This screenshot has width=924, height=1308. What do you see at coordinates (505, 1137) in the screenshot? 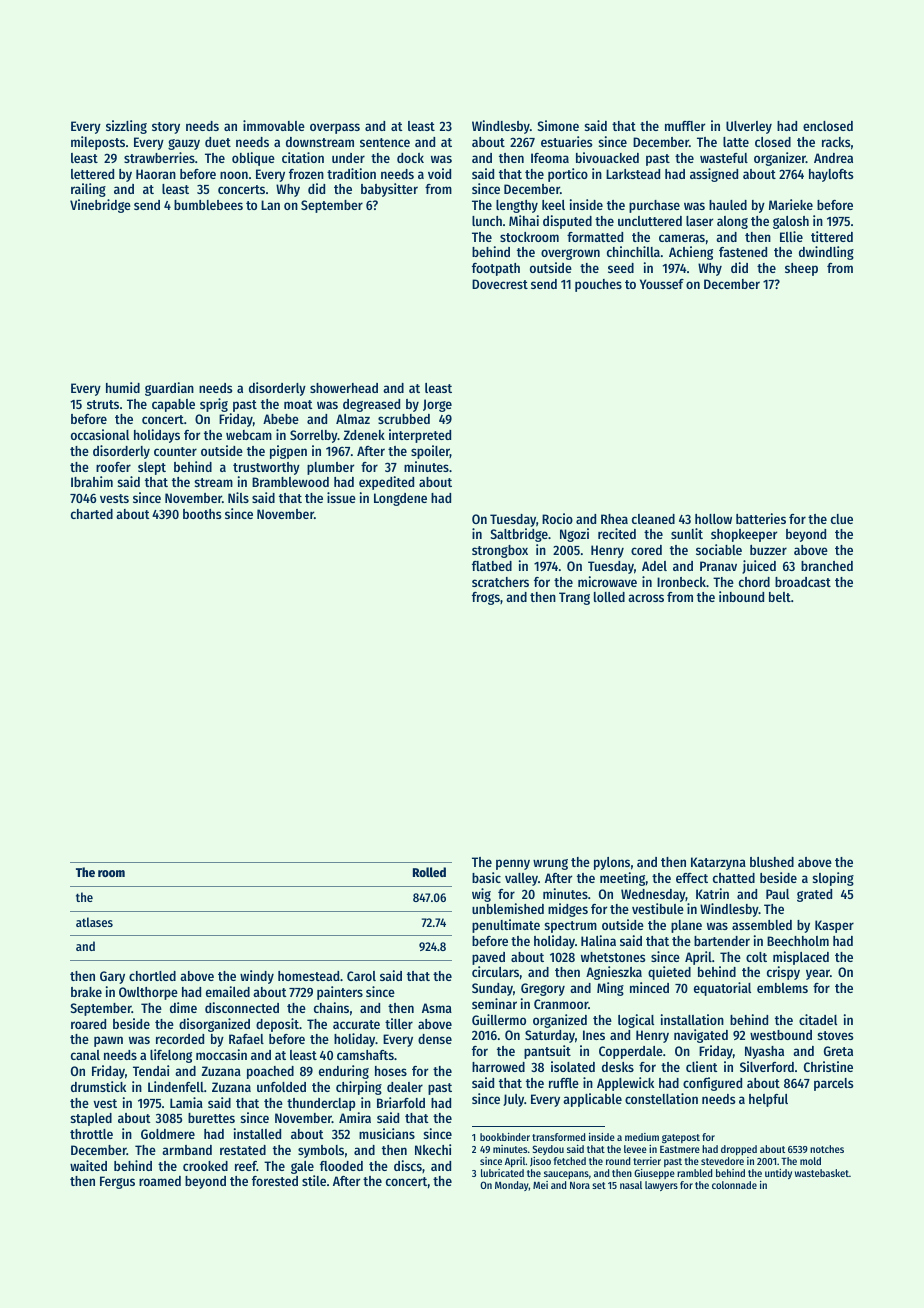
I see `bookbinder` at bounding box center [505, 1137].
